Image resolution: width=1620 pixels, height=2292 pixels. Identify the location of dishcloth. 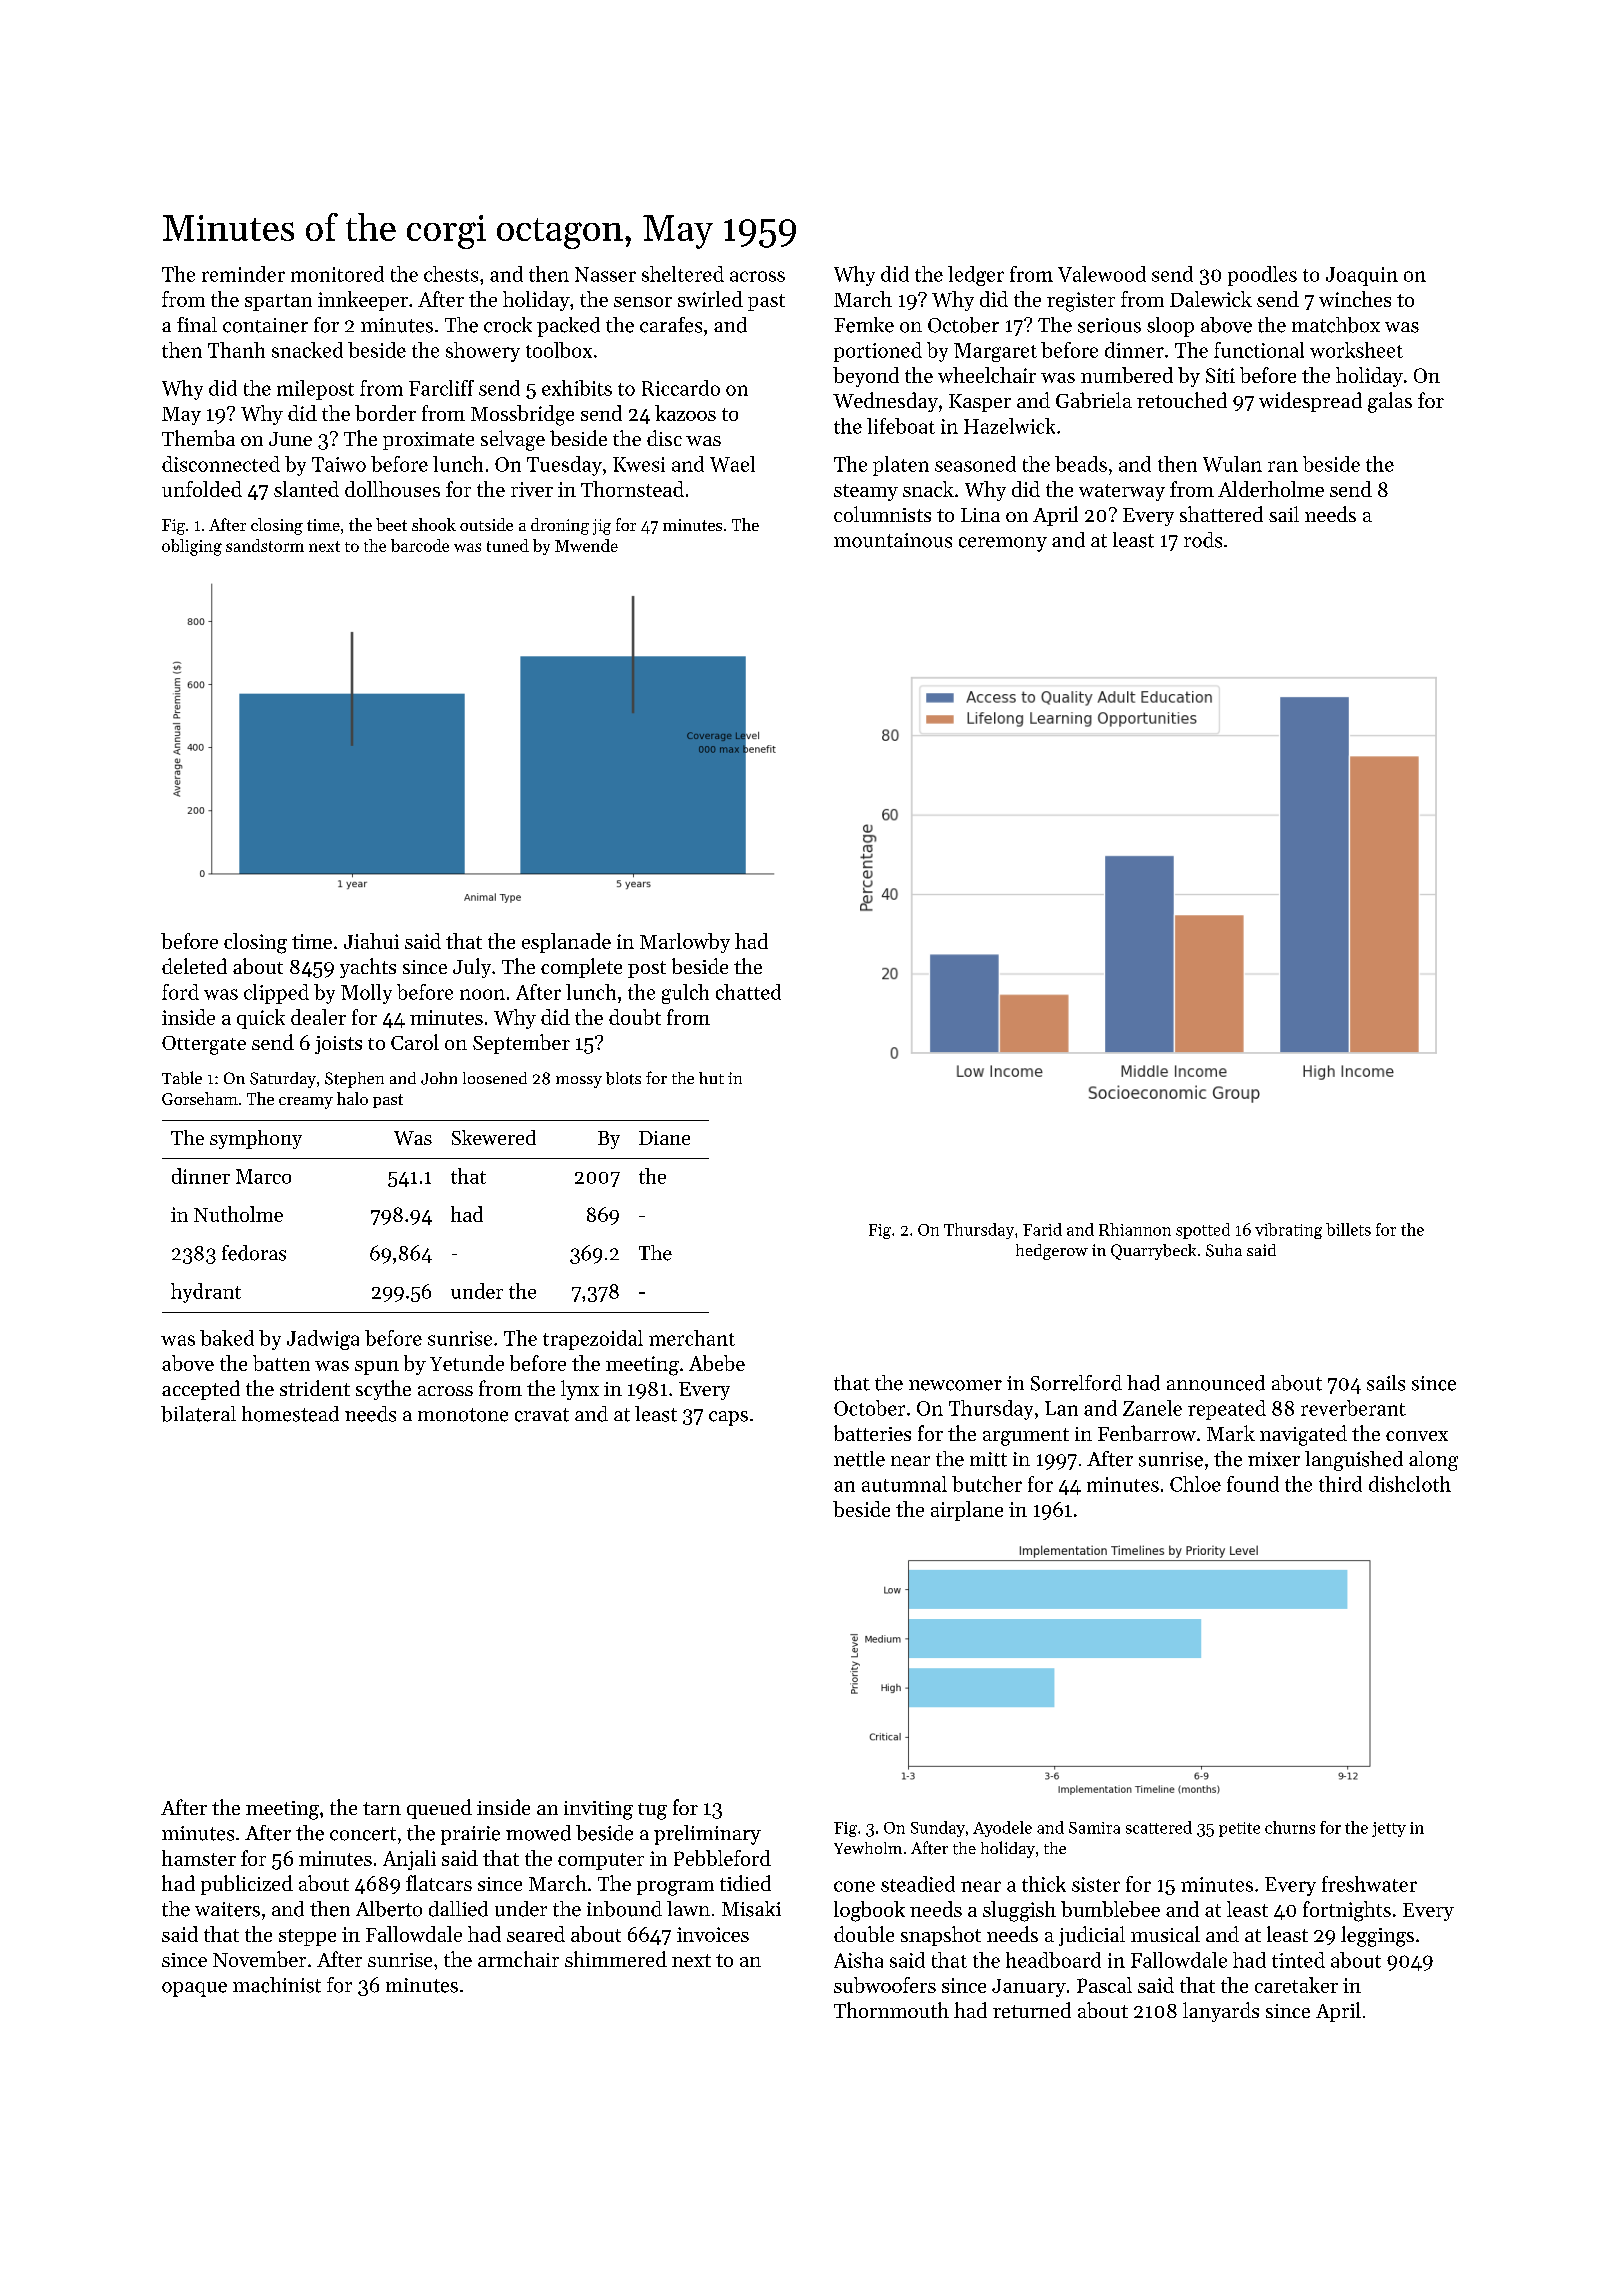
(1410, 1484).
